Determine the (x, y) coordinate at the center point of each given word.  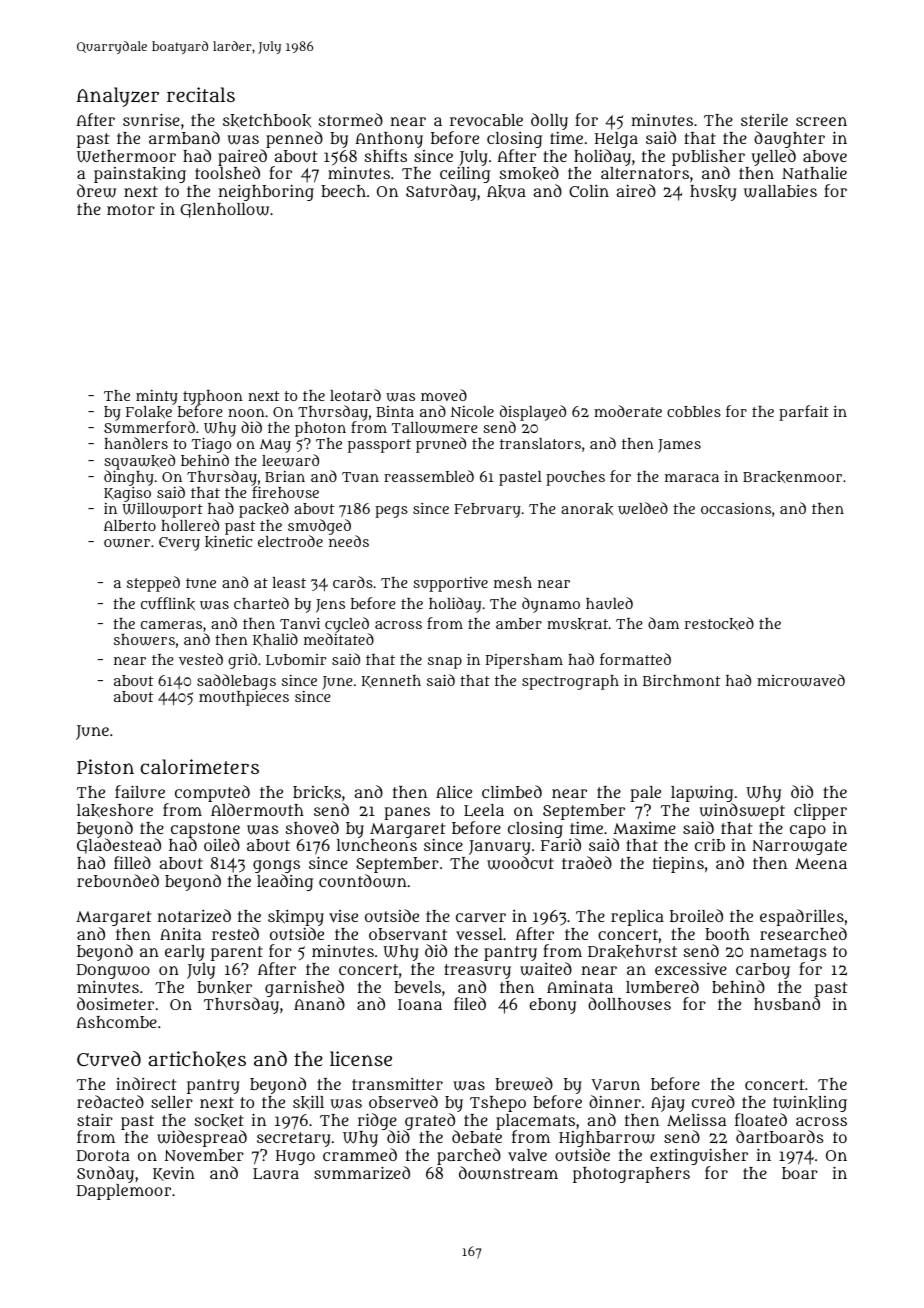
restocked (719, 623)
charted (261, 603)
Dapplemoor (124, 1192)
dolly (549, 121)
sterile (764, 120)
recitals (201, 94)
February (487, 510)
